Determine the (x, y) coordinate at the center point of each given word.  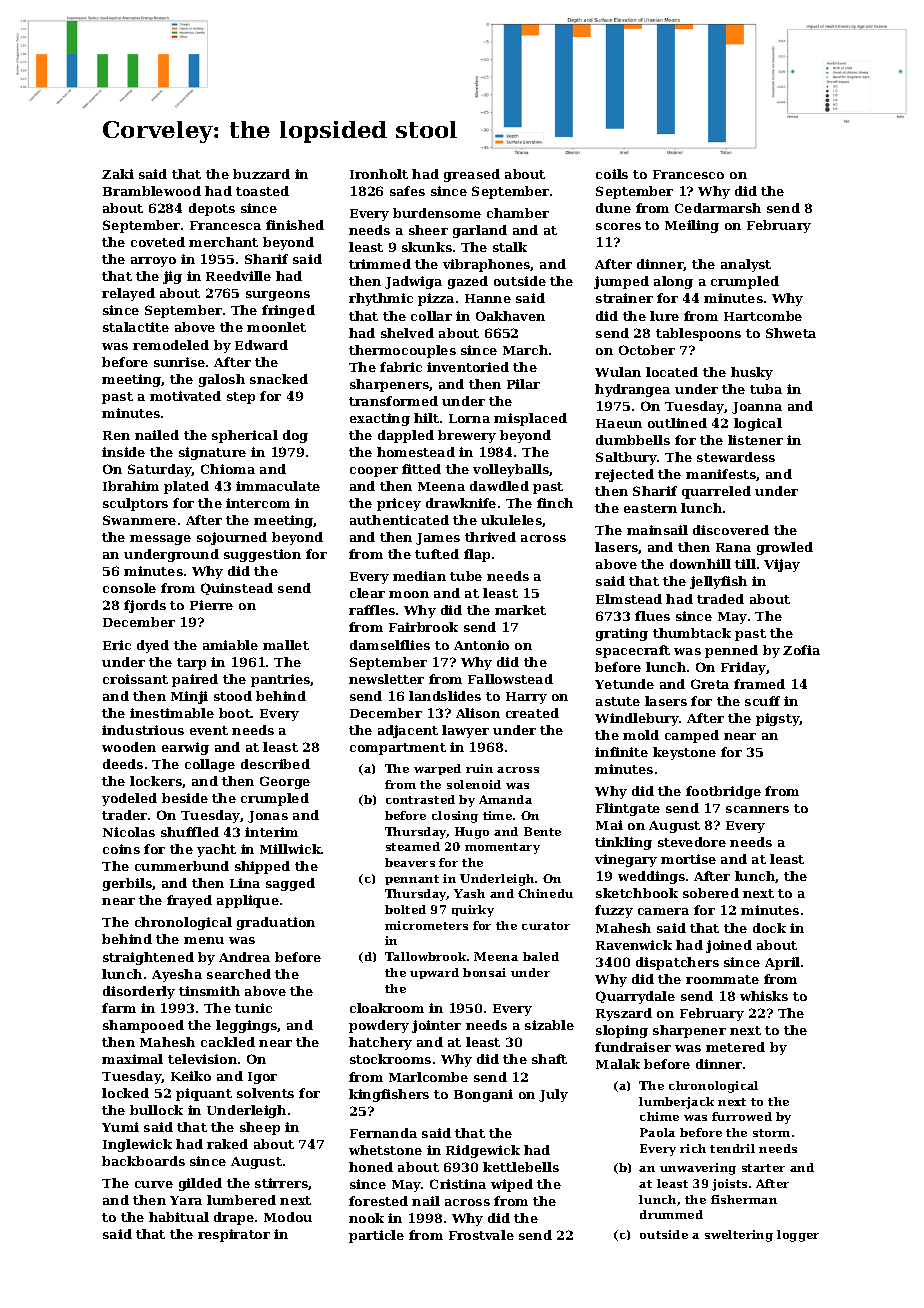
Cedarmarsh (718, 208)
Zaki (118, 174)
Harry (526, 698)
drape (234, 1218)
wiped (512, 1185)
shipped (262, 867)
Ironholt (379, 174)
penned (731, 651)
